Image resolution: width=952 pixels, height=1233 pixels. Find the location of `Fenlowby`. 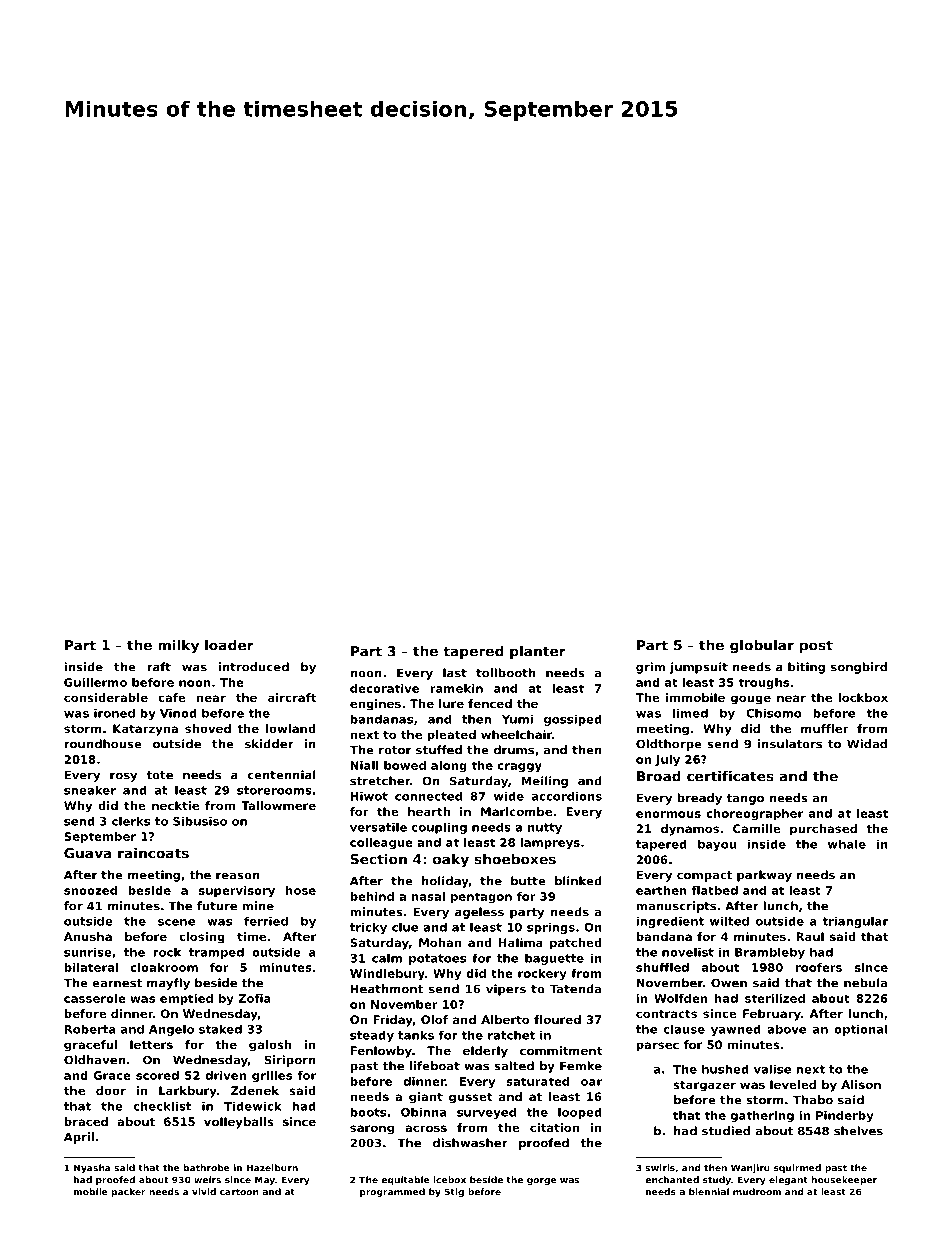

Fenlowby is located at coordinates (381, 1052).
